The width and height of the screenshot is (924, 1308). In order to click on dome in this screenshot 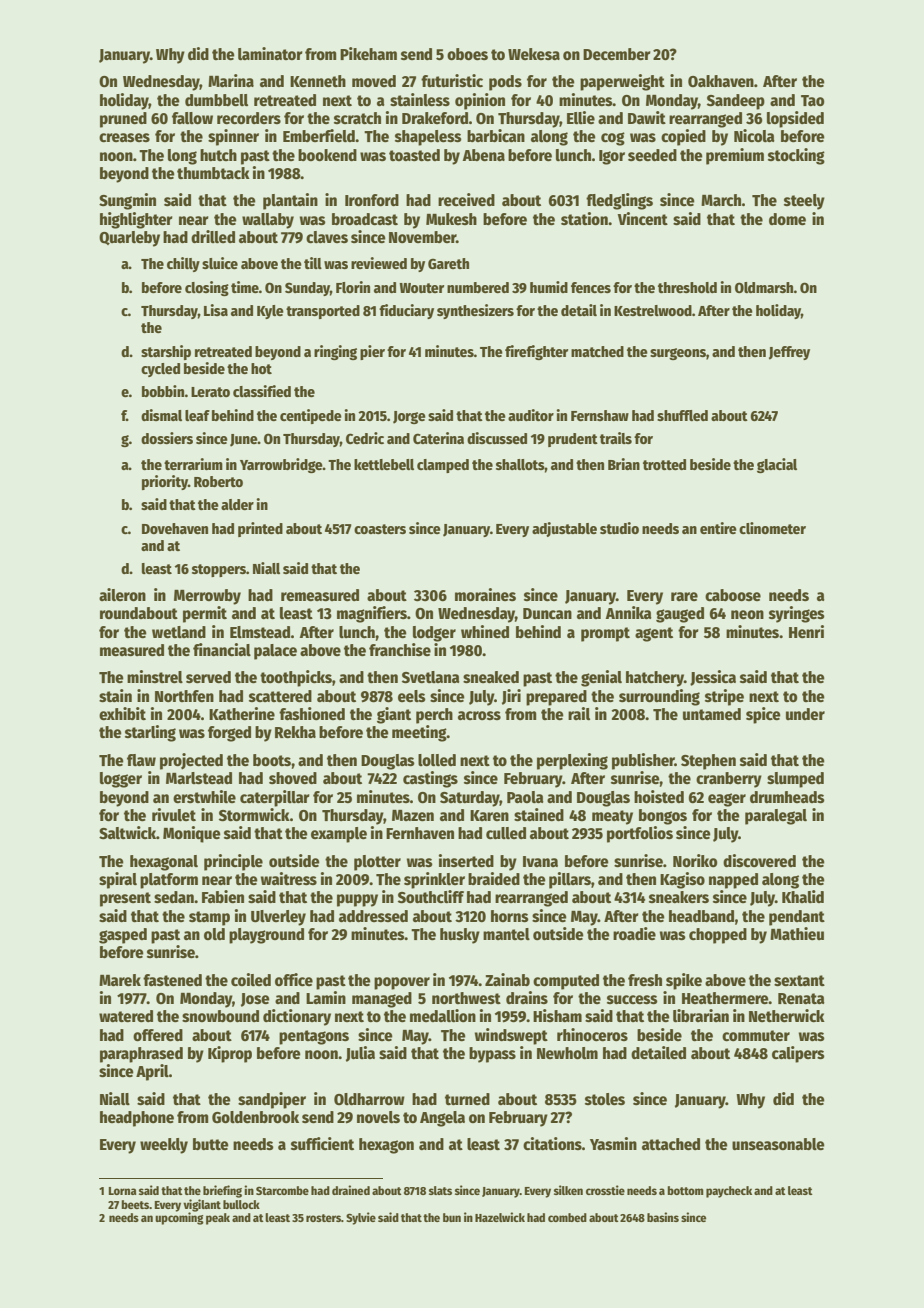, I will do `click(787, 219)`.
